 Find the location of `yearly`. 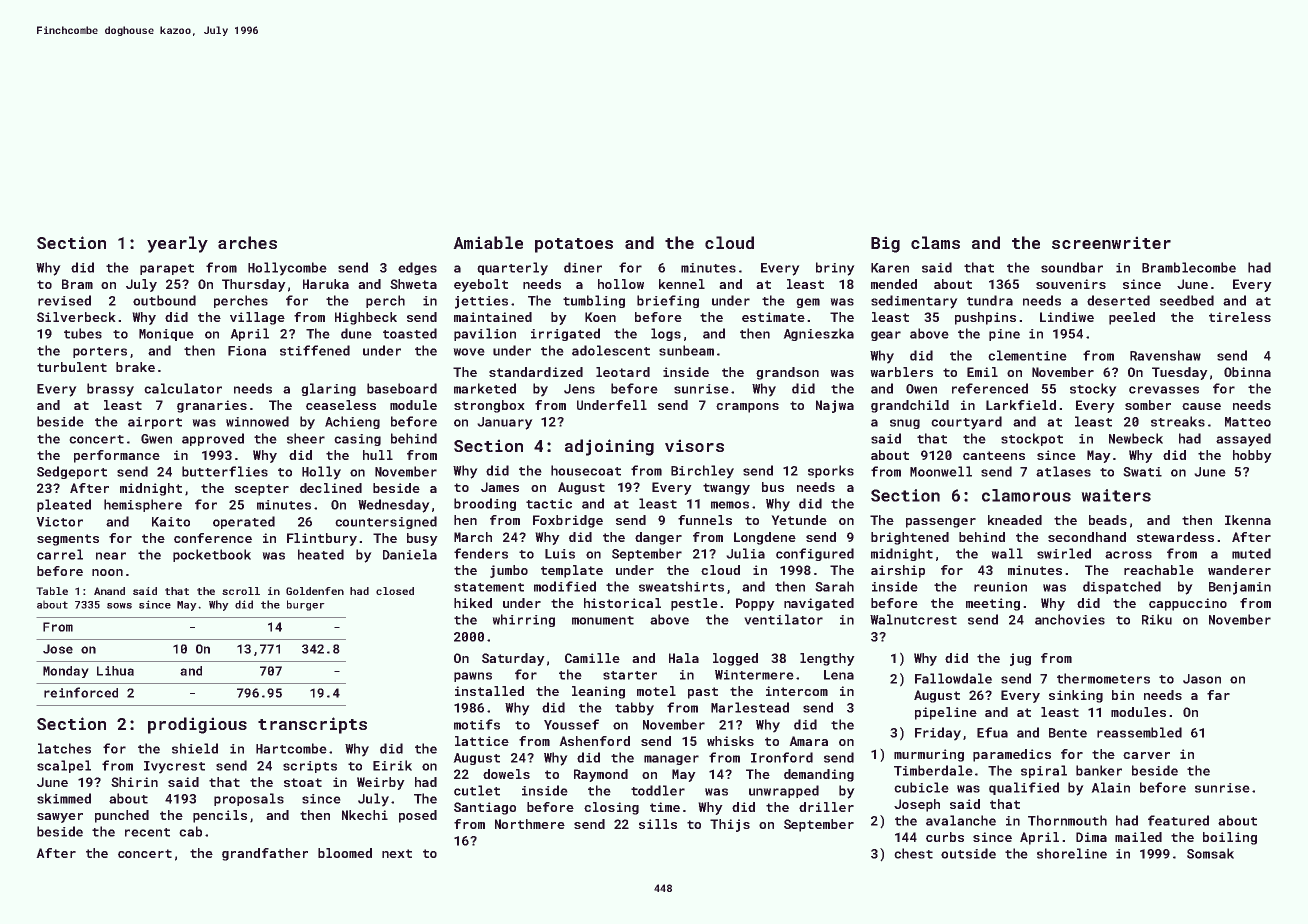

yearly is located at coordinates (177, 244).
